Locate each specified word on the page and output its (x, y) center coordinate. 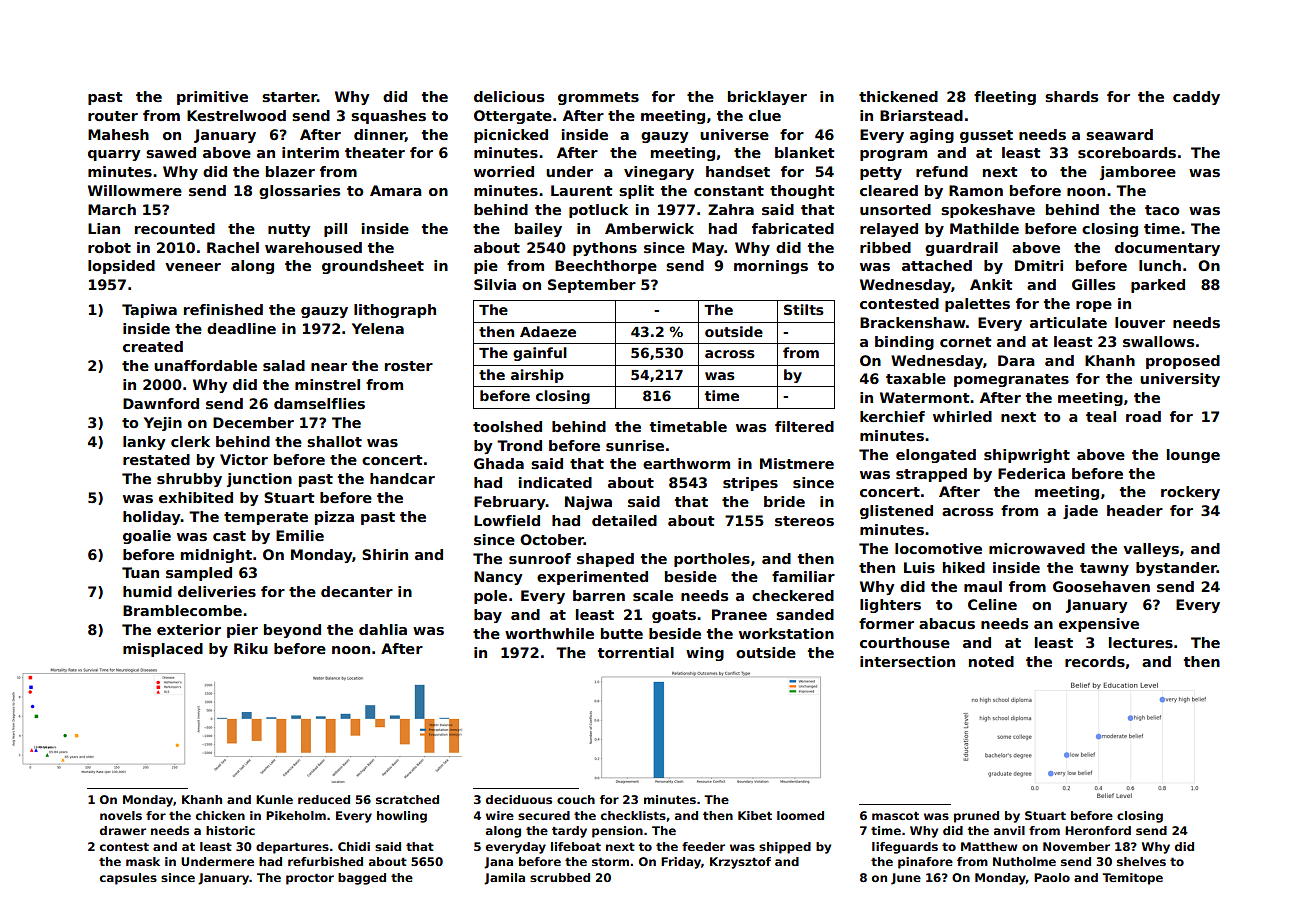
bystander (1176, 569)
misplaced (163, 650)
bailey (538, 230)
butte (622, 633)
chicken (220, 815)
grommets (598, 98)
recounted (175, 228)
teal (1101, 416)
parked (1158, 286)
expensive (1099, 625)
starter (289, 97)
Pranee (739, 614)
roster (409, 366)
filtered (804, 426)
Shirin (385, 554)
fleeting (1005, 98)
